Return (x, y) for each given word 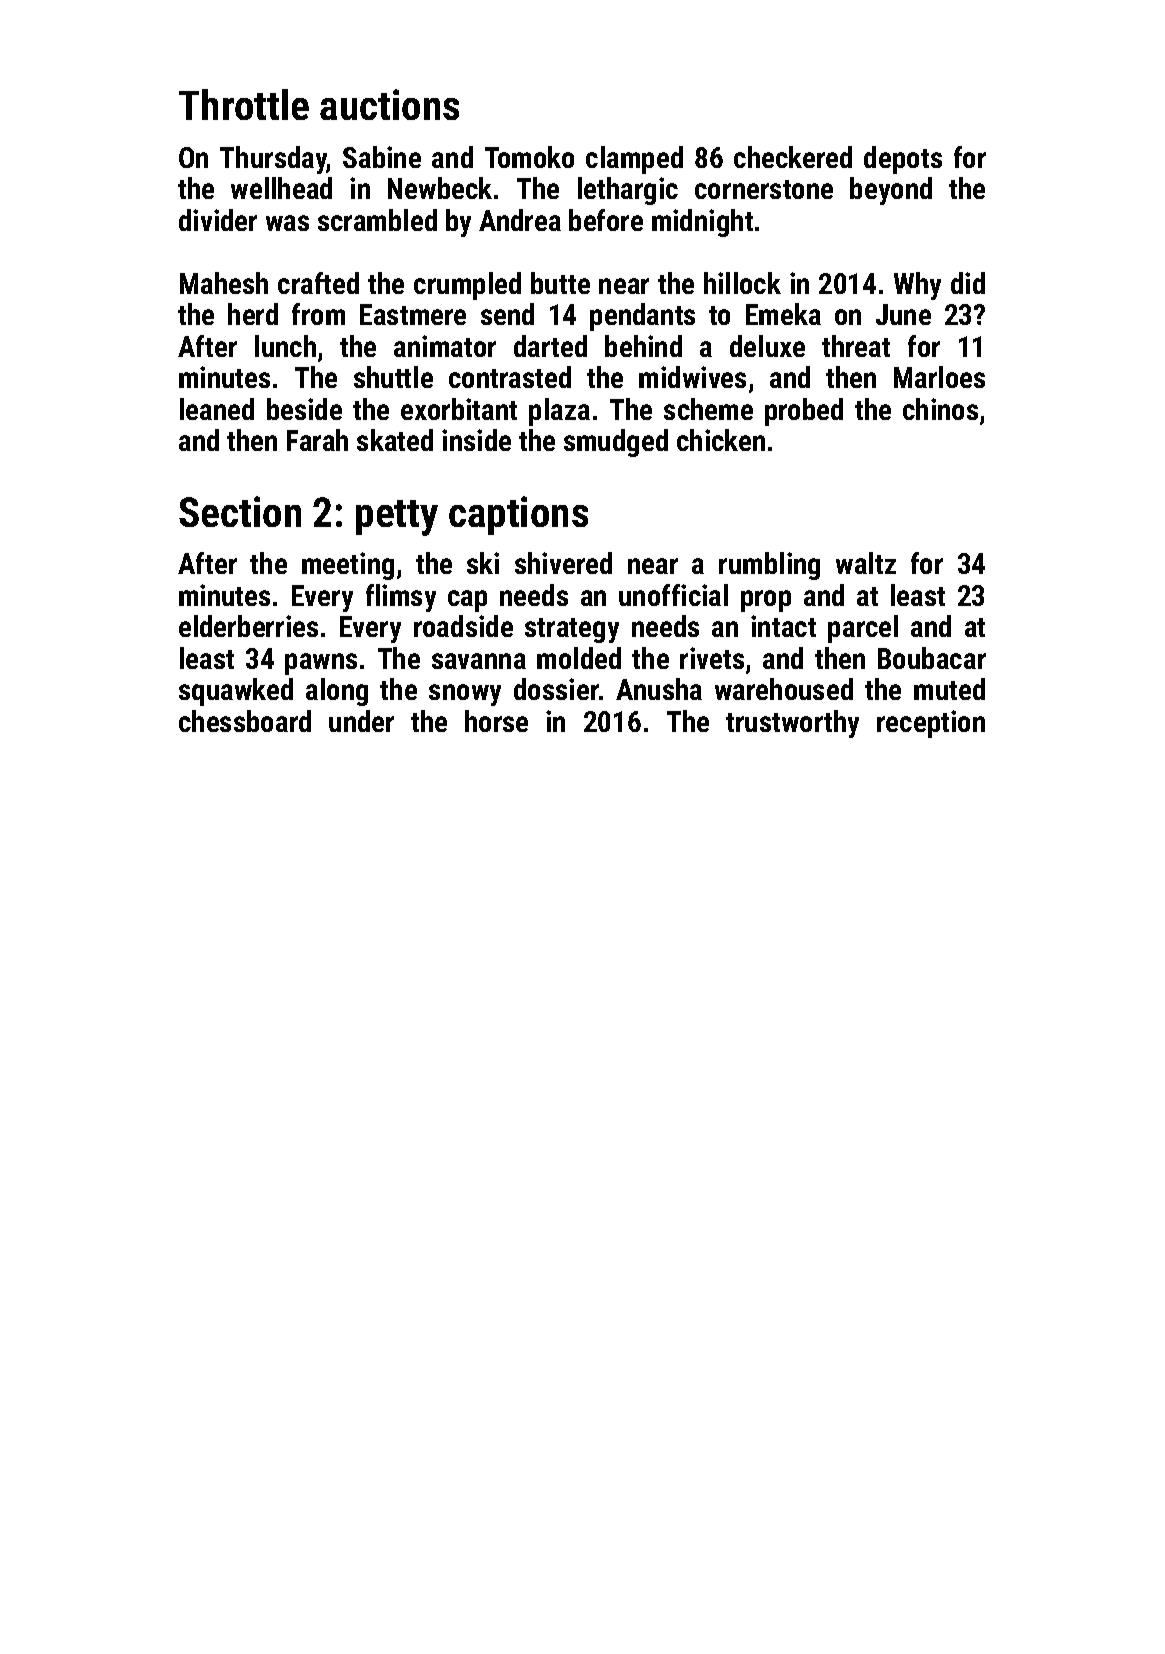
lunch (285, 346)
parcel (863, 629)
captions (518, 515)
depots (903, 160)
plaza (559, 412)
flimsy (401, 598)
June (903, 314)
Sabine (382, 157)
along (337, 692)
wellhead (281, 188)
